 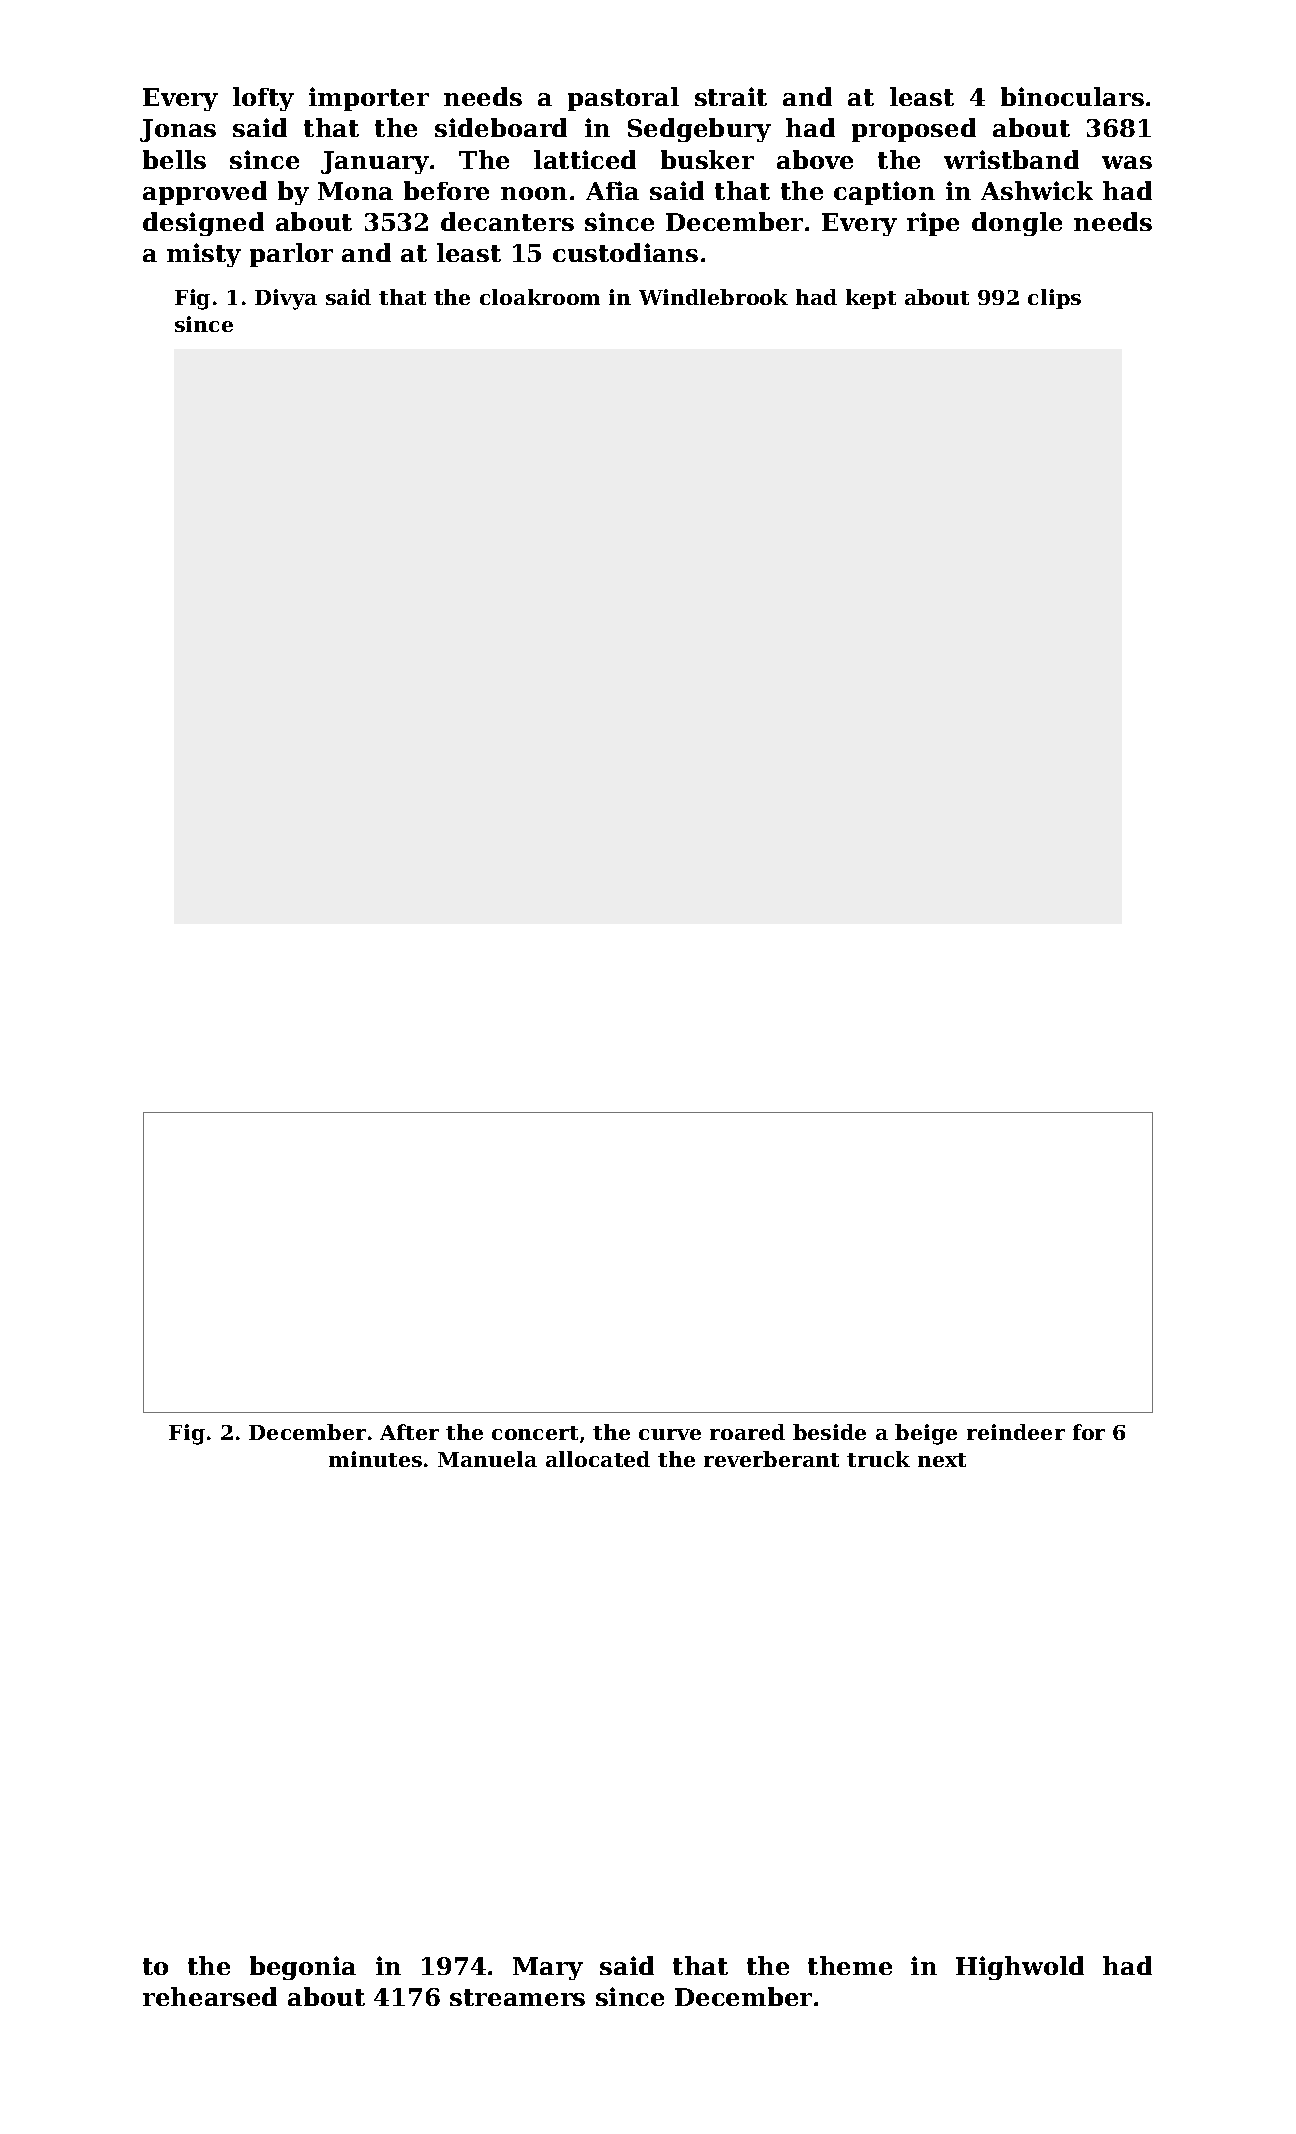 I want to click on Windlebrook, so click(x=713, y=297).
